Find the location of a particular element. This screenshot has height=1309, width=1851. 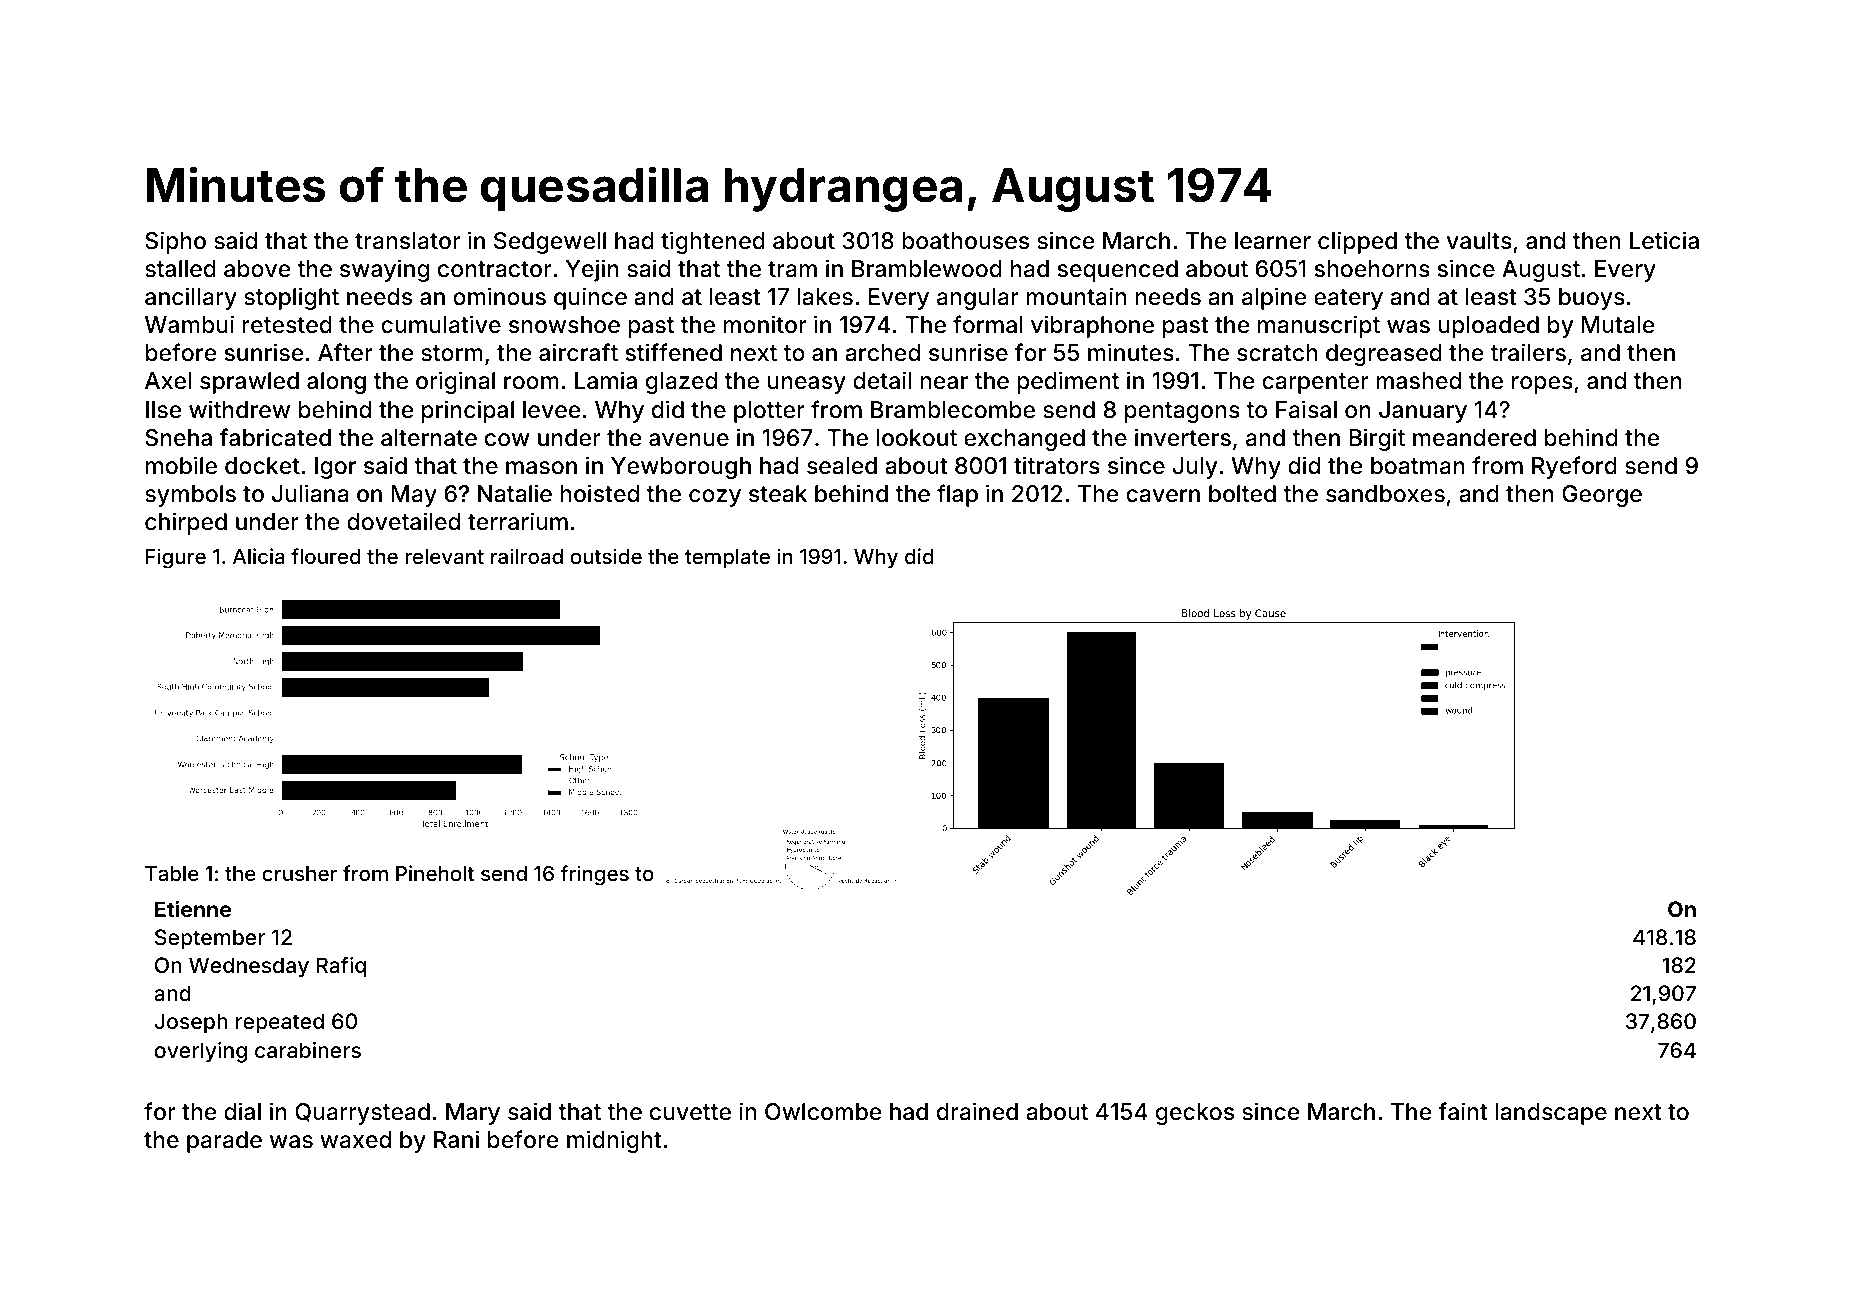

parade is located at coordinates (224, 1142).
